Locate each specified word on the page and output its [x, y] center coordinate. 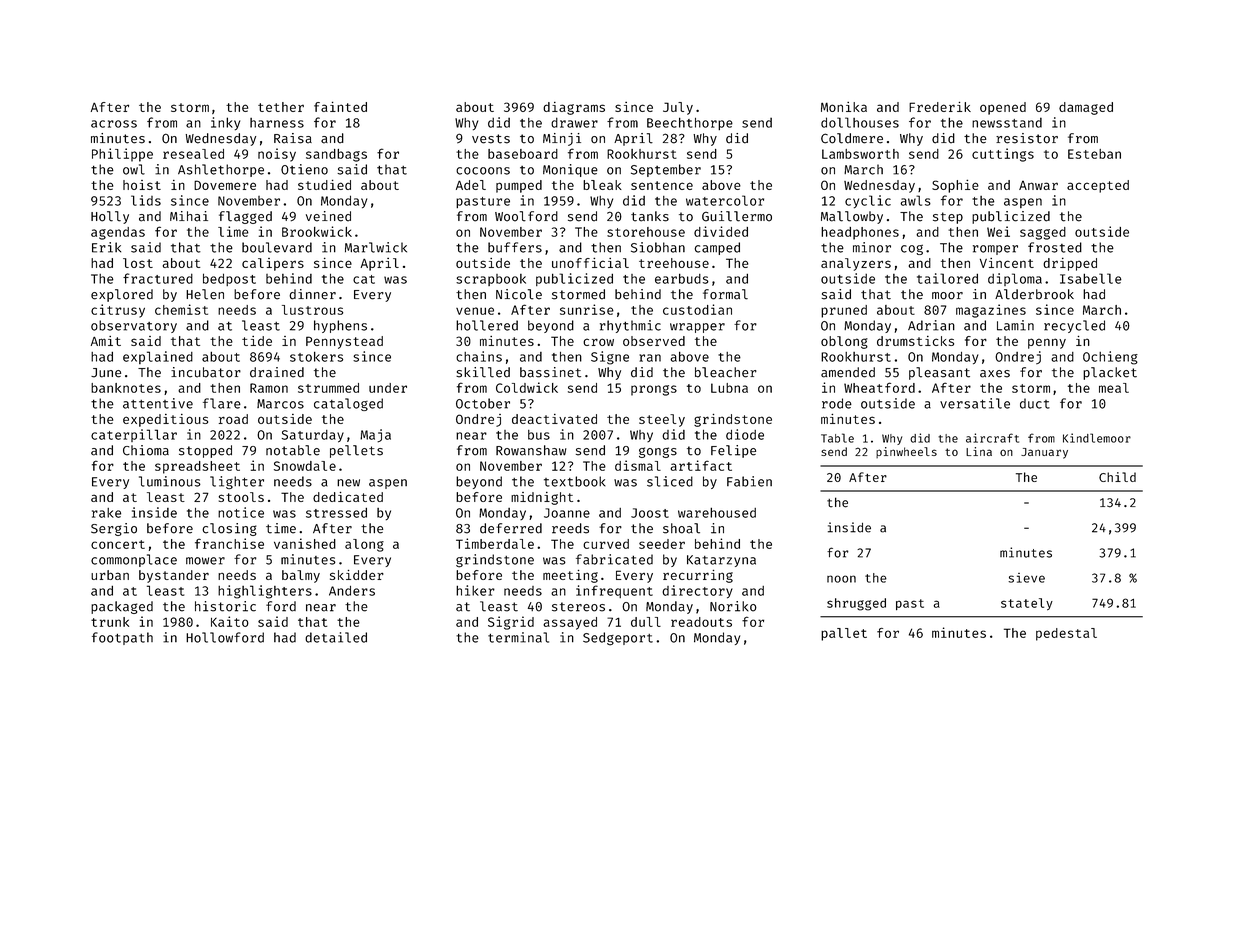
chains [479, 356]
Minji [562, 139]
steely [662, 420]
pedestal [1066, 634]
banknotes [126, 388]
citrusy [118, 311]
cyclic [868, 202]
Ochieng [1110, 358]
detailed [336, 637]
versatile [975, 403]
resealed [193, 154]
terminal [518, 637]
